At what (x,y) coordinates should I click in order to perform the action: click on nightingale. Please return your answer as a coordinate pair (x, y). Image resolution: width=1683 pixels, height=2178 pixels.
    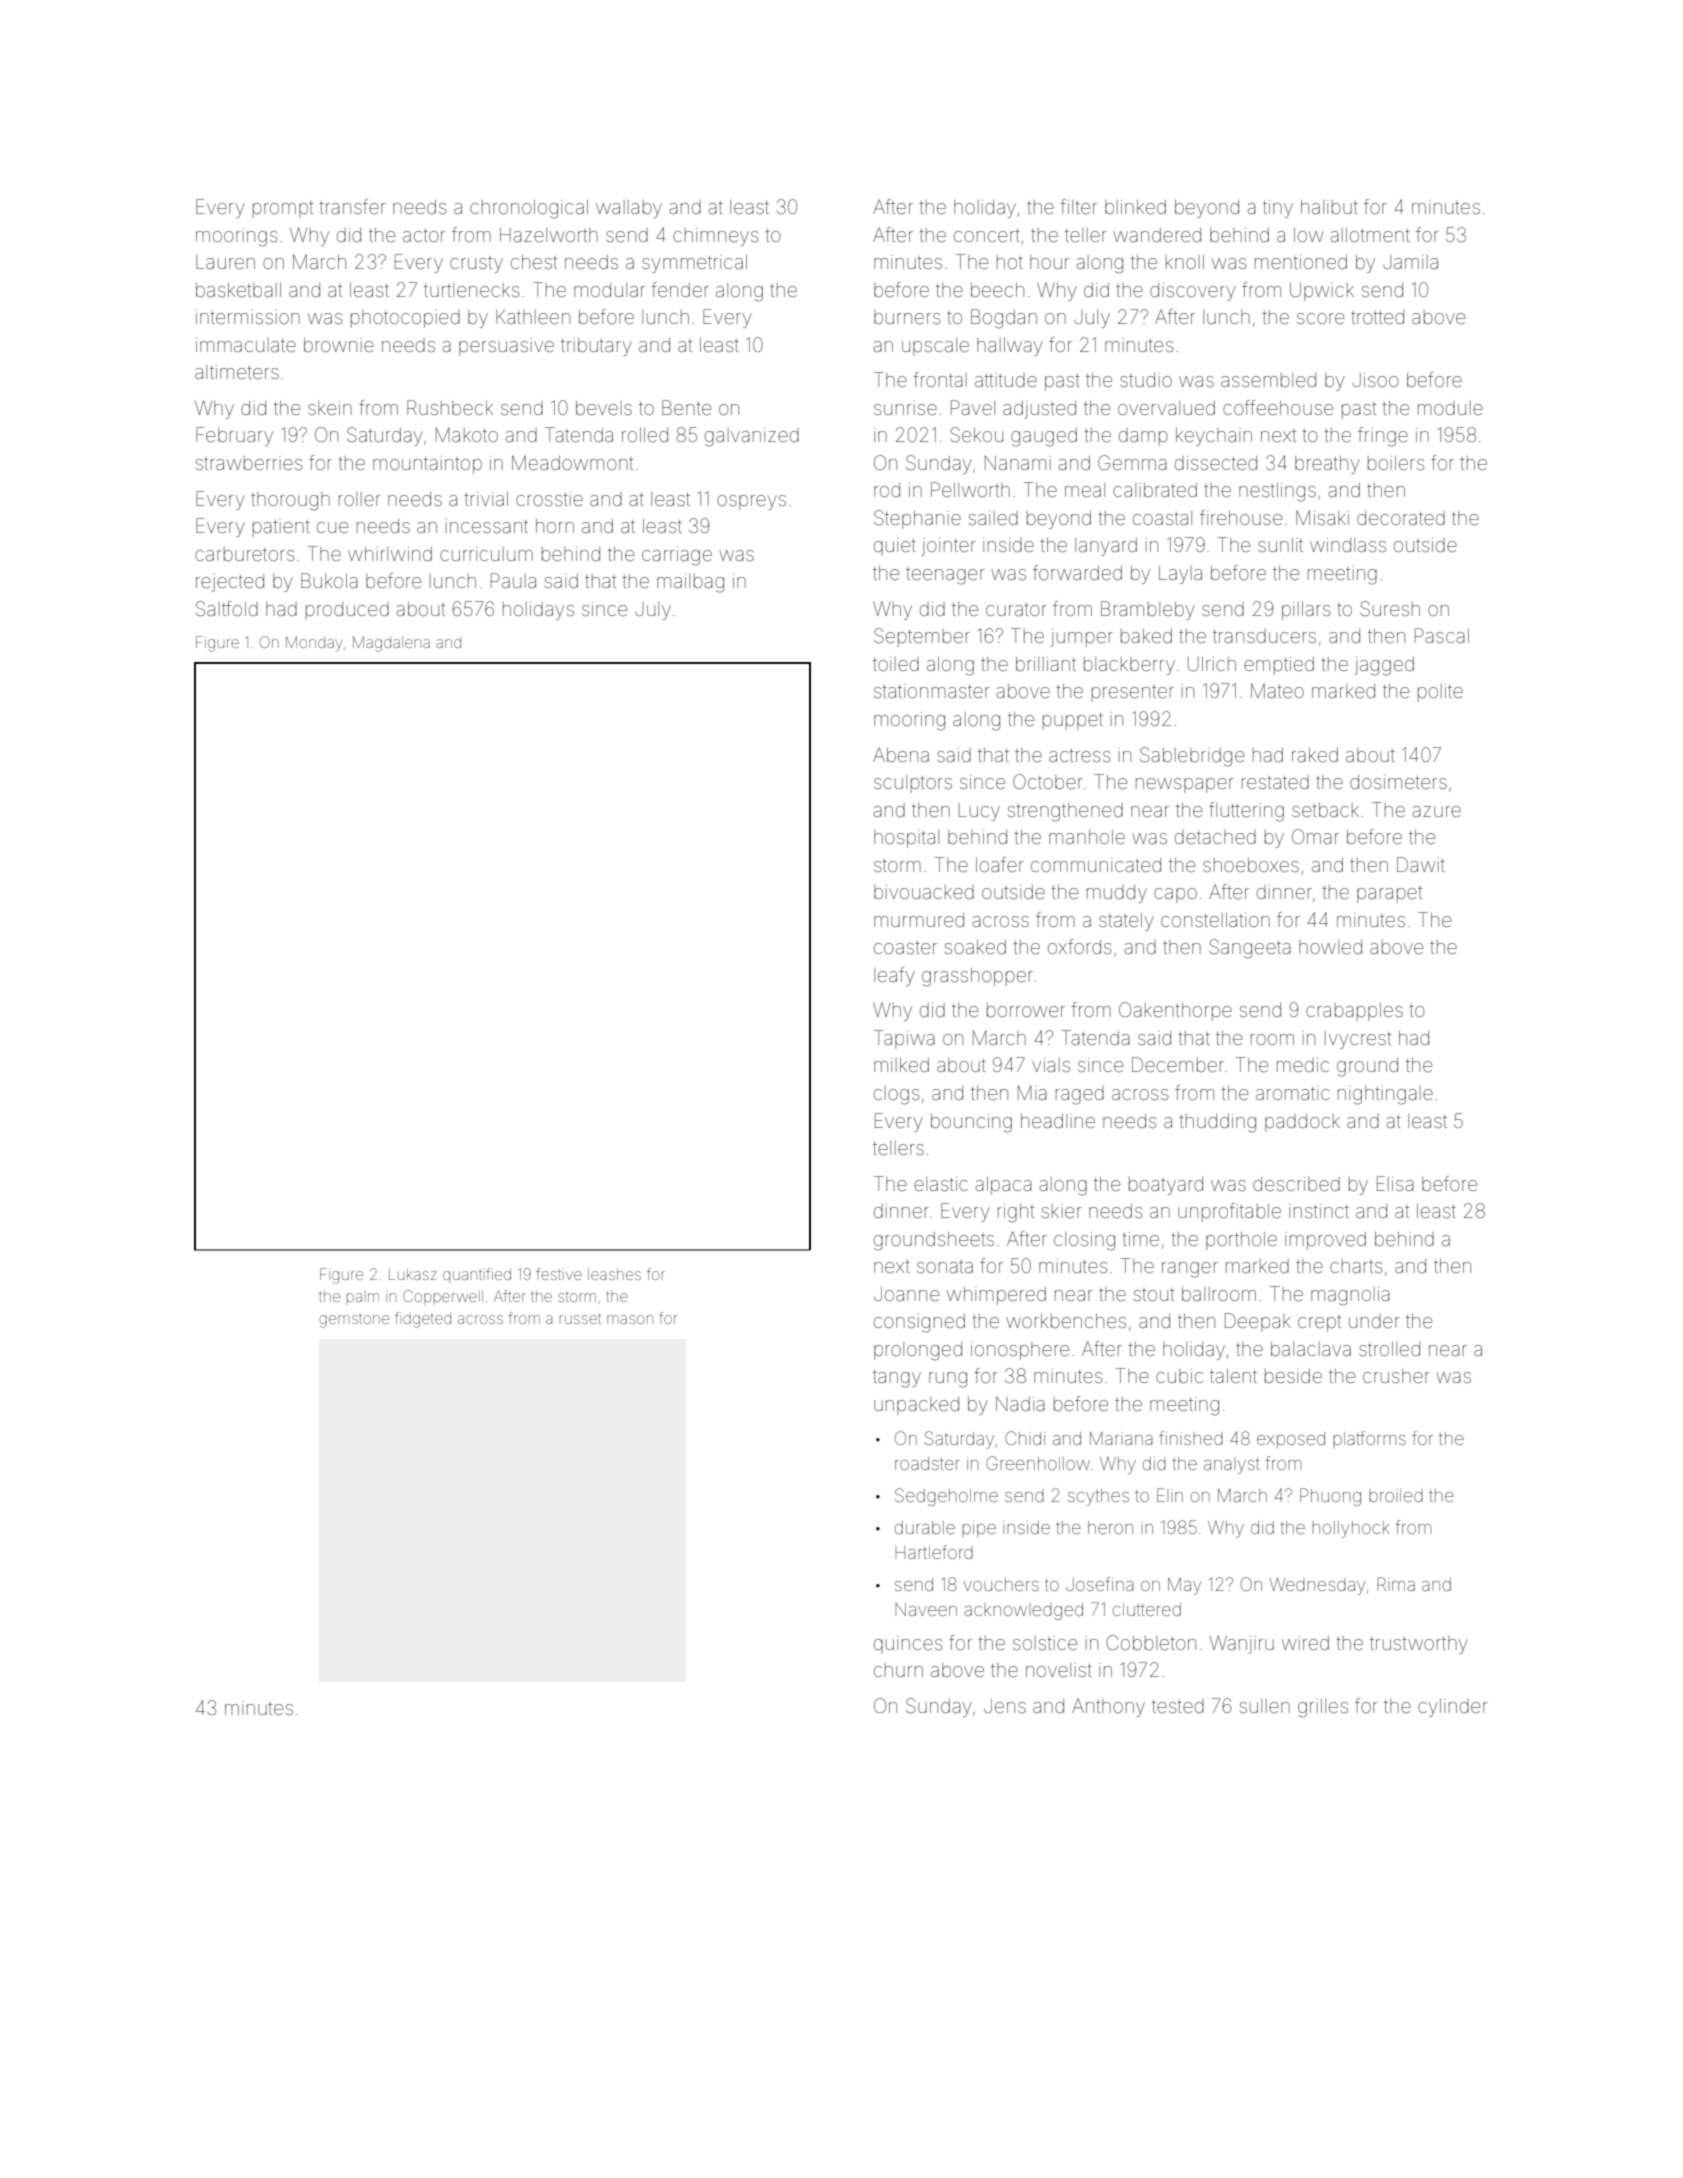
    Looking at the image, I should click on (1385, 1095).
